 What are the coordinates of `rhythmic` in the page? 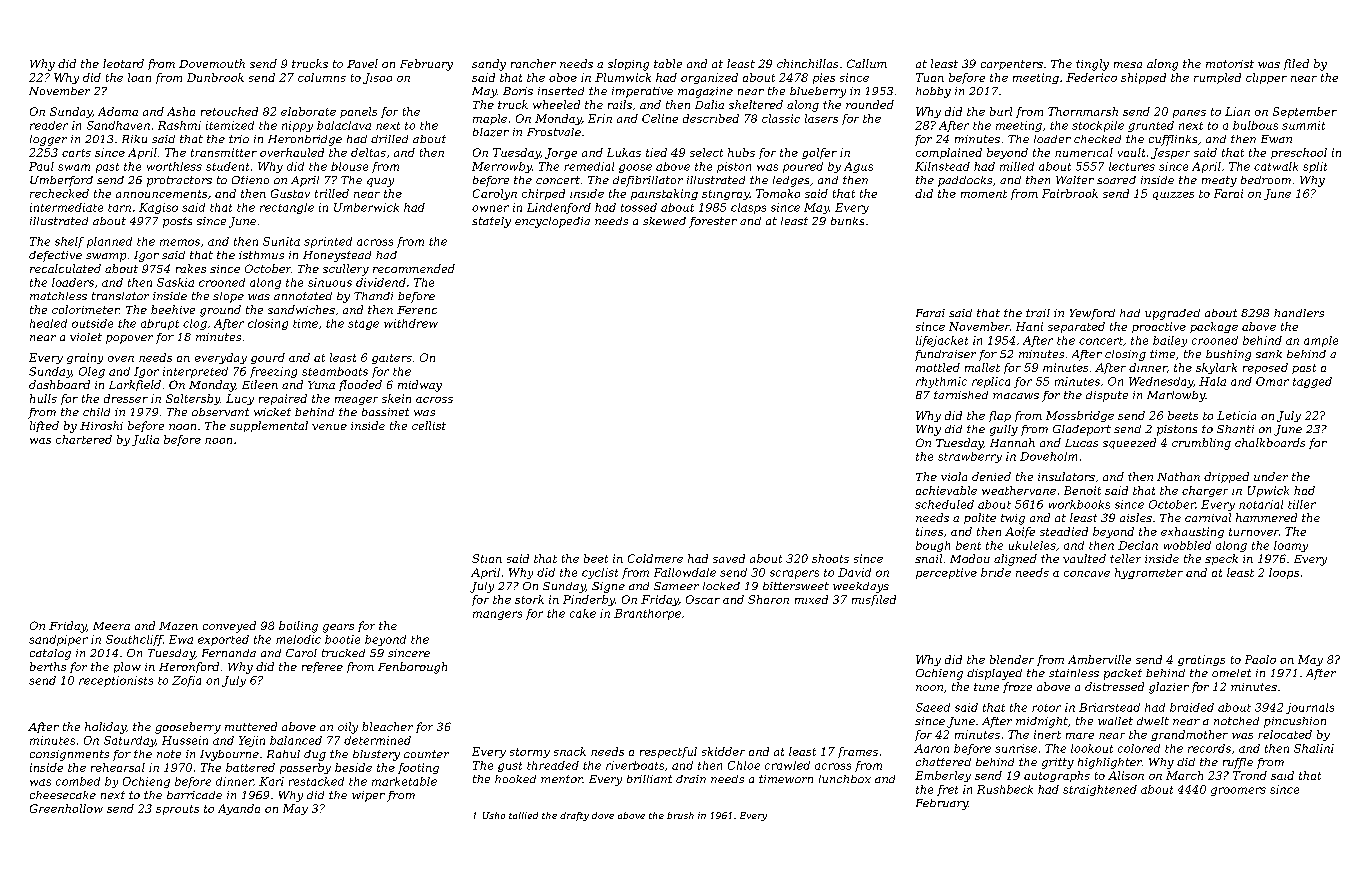 It's located at (941, 382).
